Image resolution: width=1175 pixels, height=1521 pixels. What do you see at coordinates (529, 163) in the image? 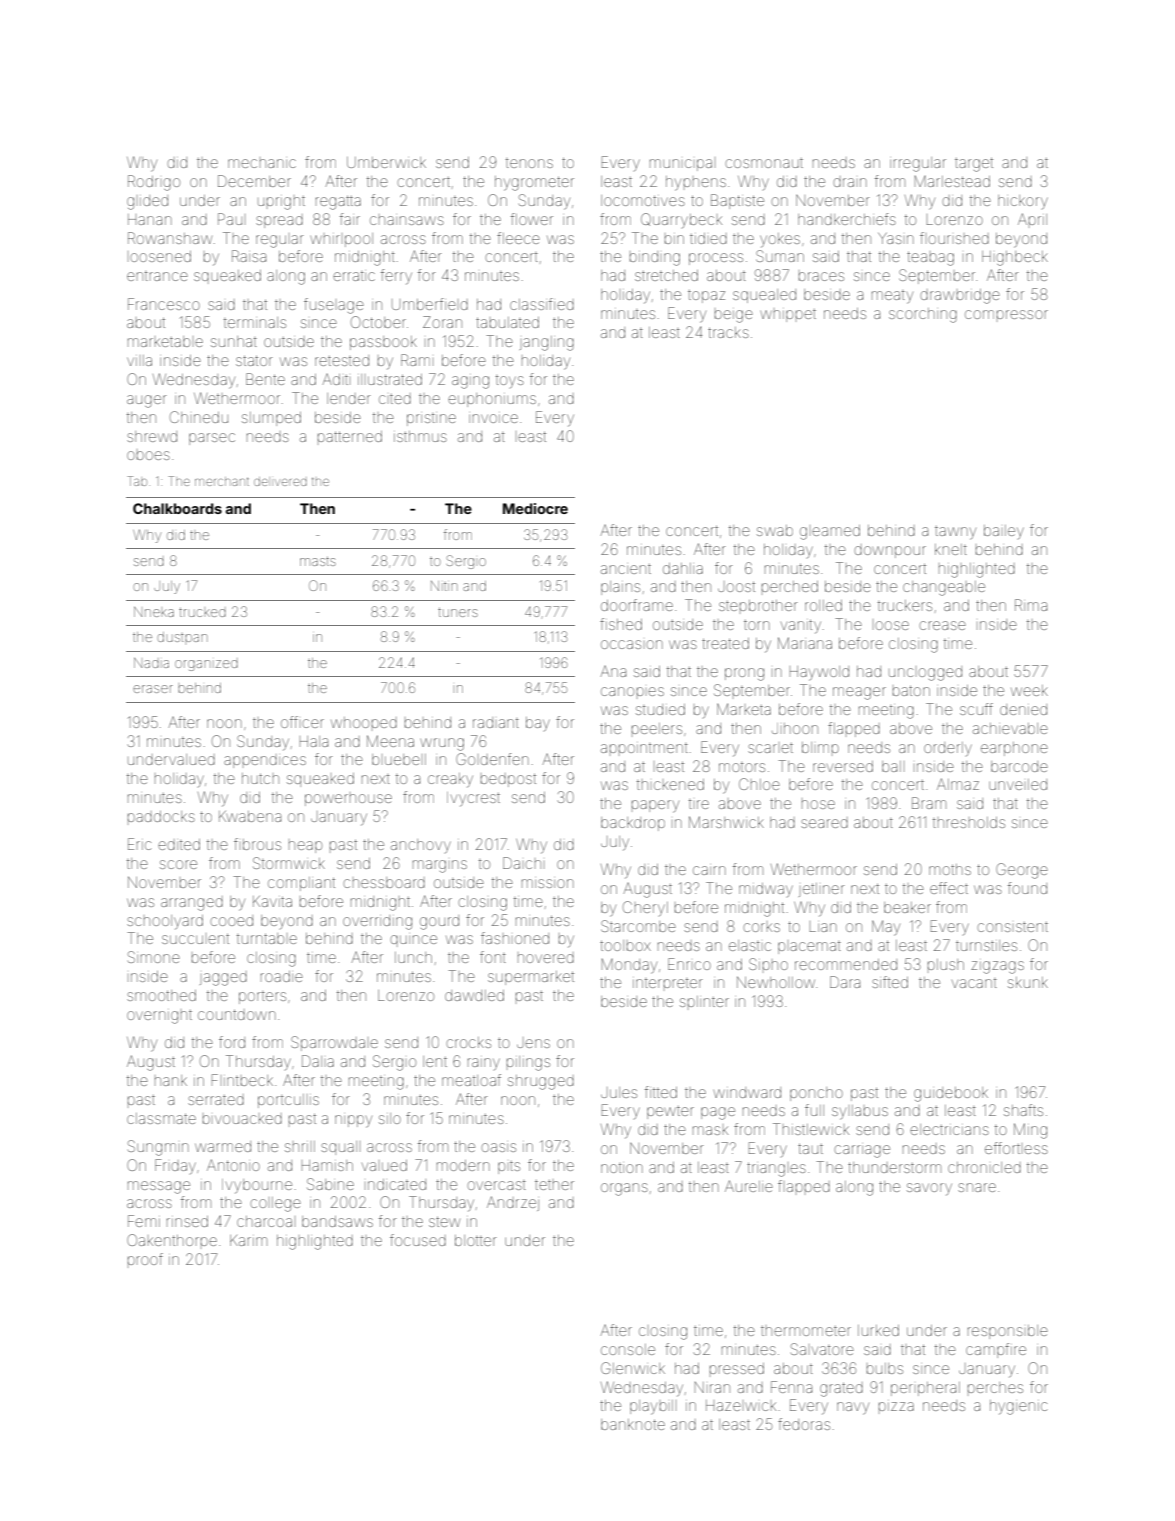
I see `tenons` at bounding box center [529, 163].
